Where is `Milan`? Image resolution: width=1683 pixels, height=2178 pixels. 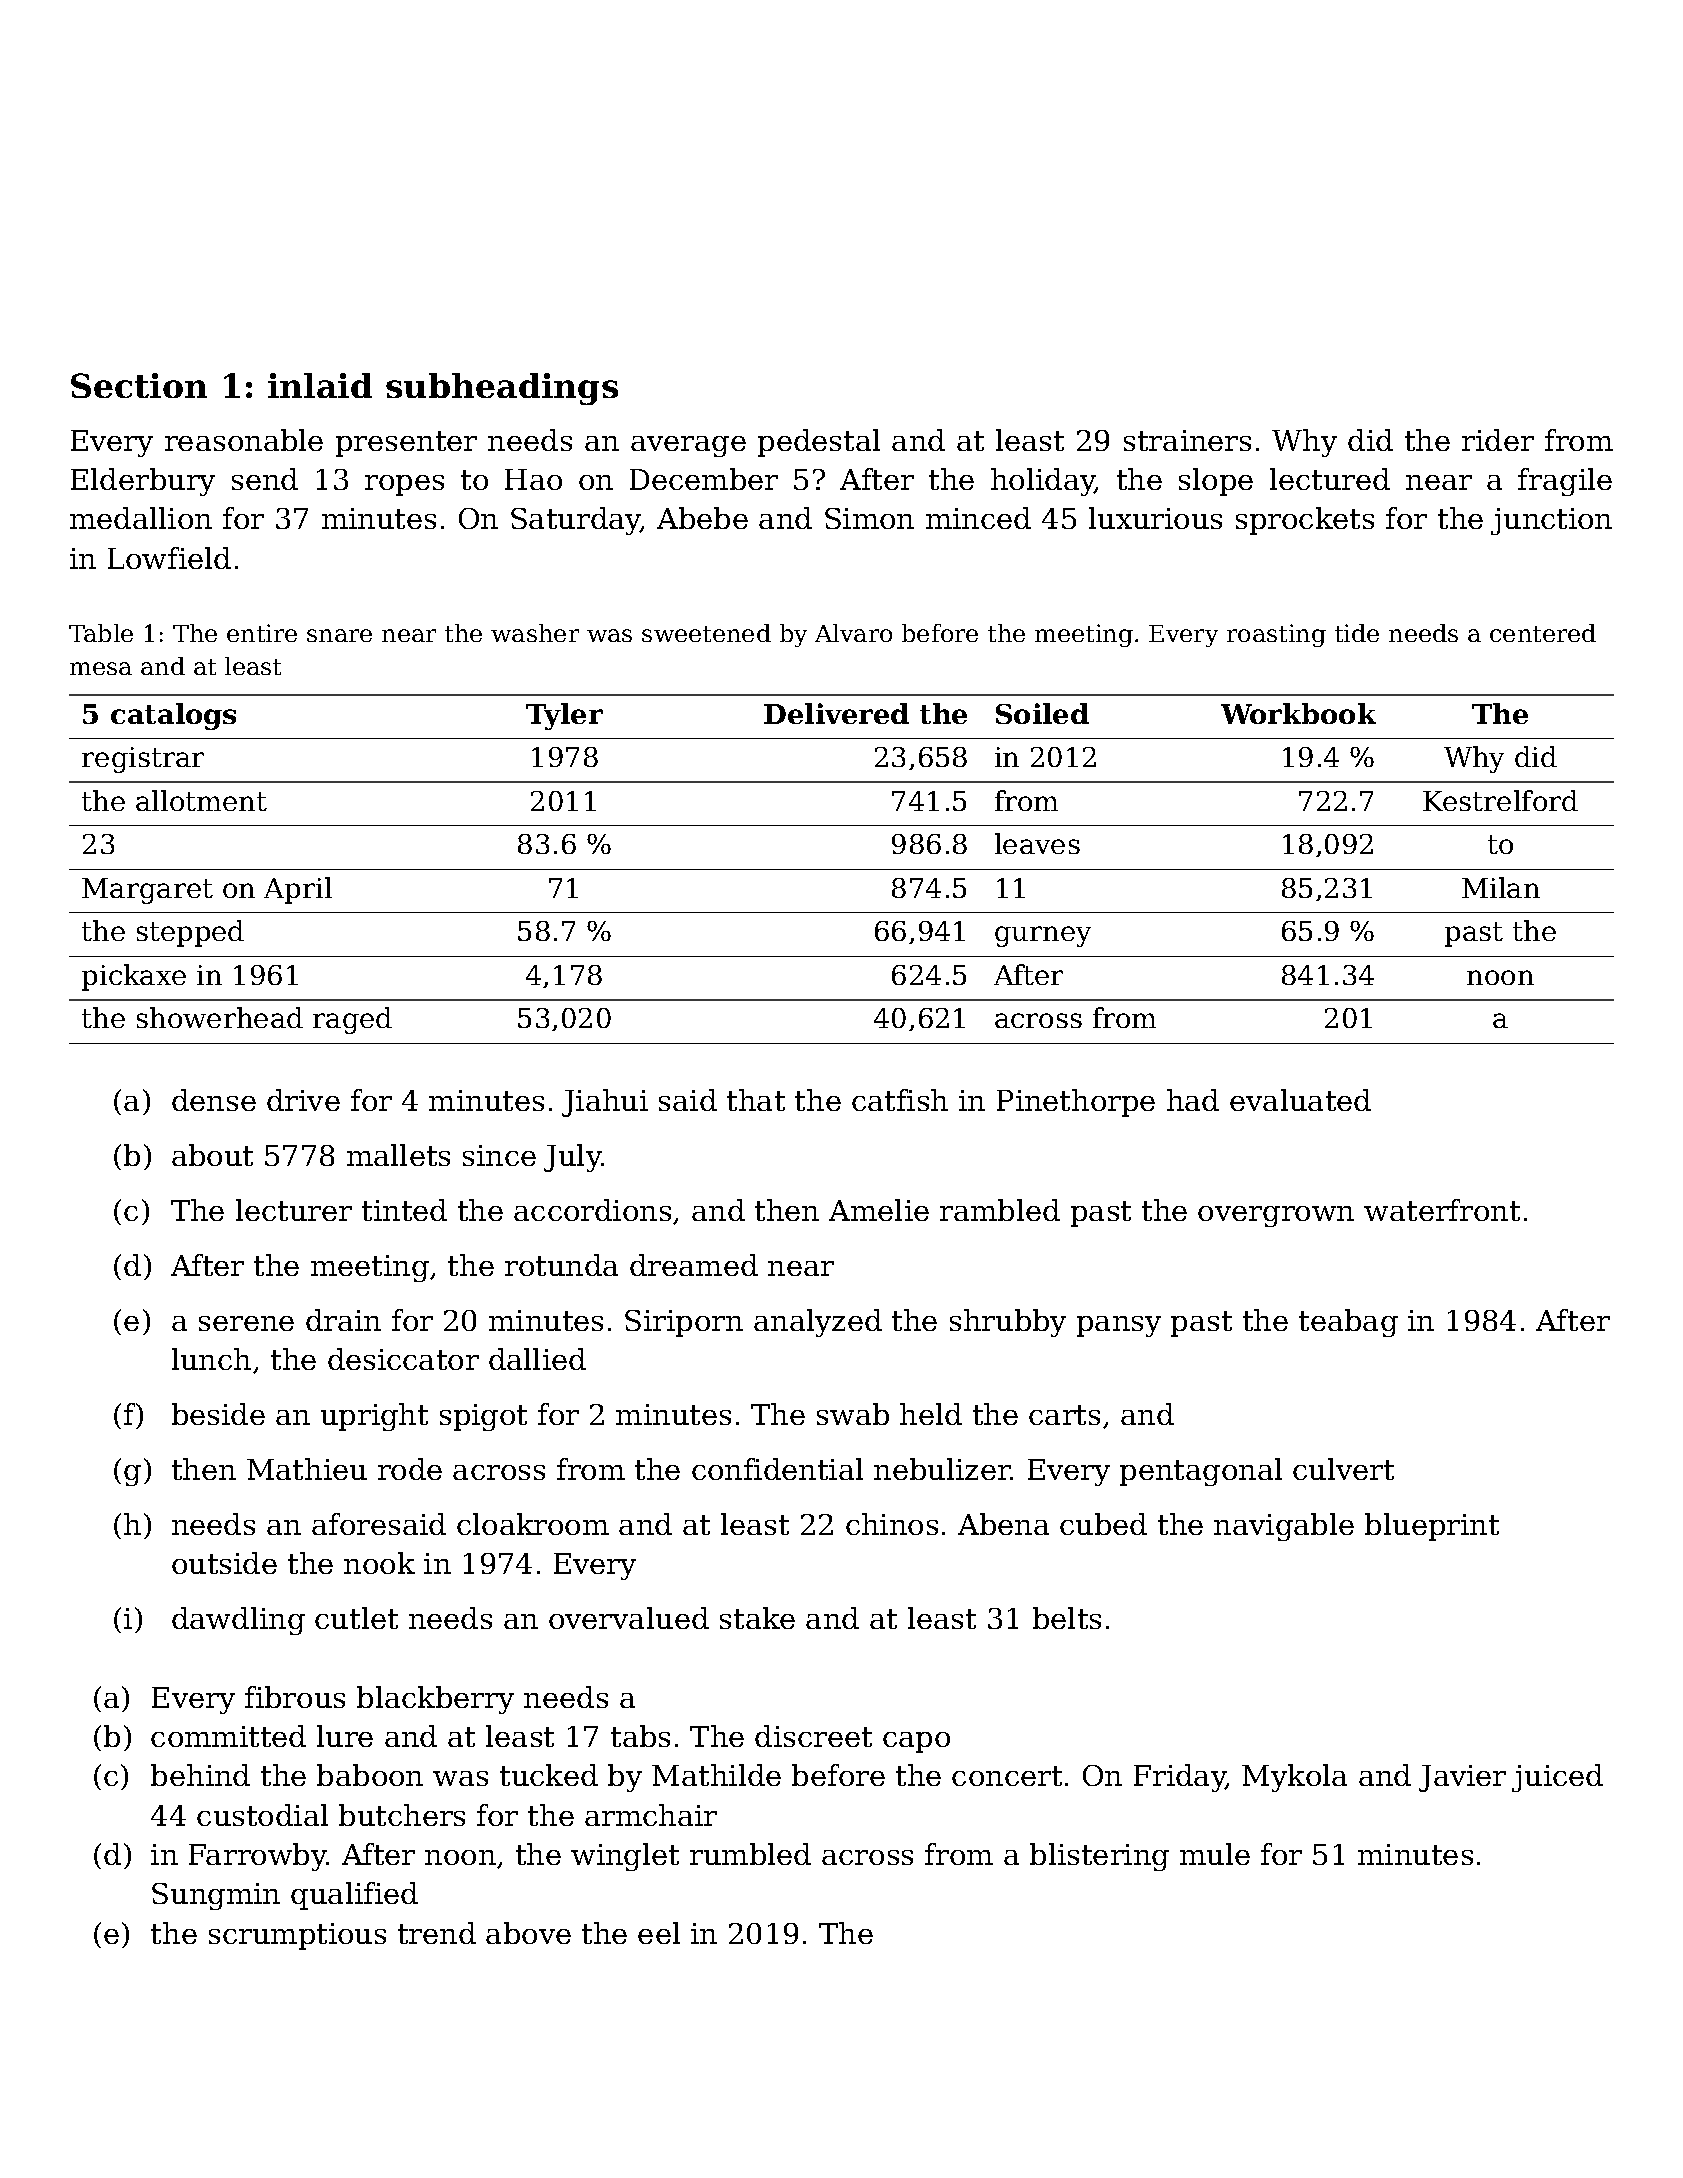
Milan is located at coordinates (1501, 887).
